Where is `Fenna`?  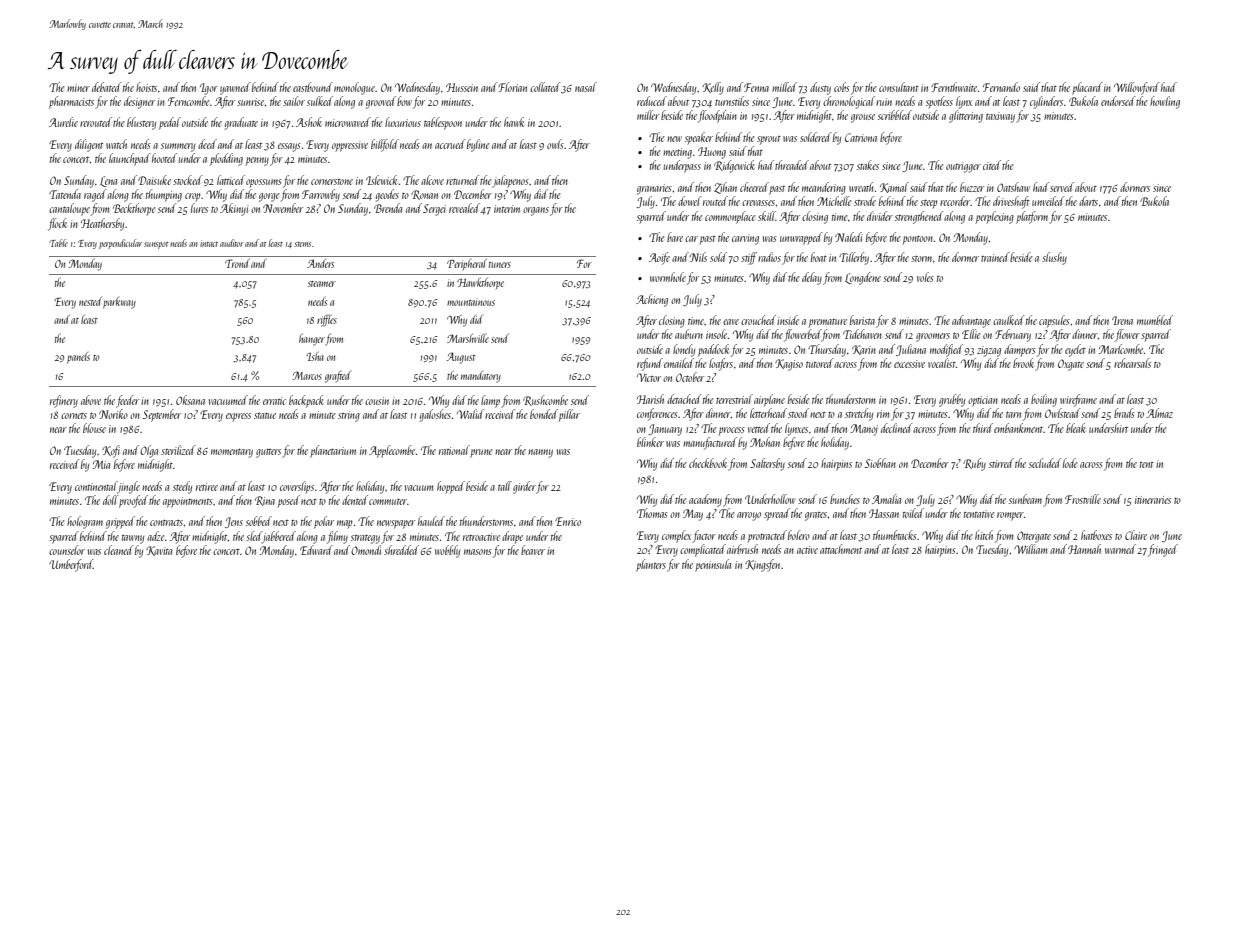
Fenna is located at coordinates (756, 87).
